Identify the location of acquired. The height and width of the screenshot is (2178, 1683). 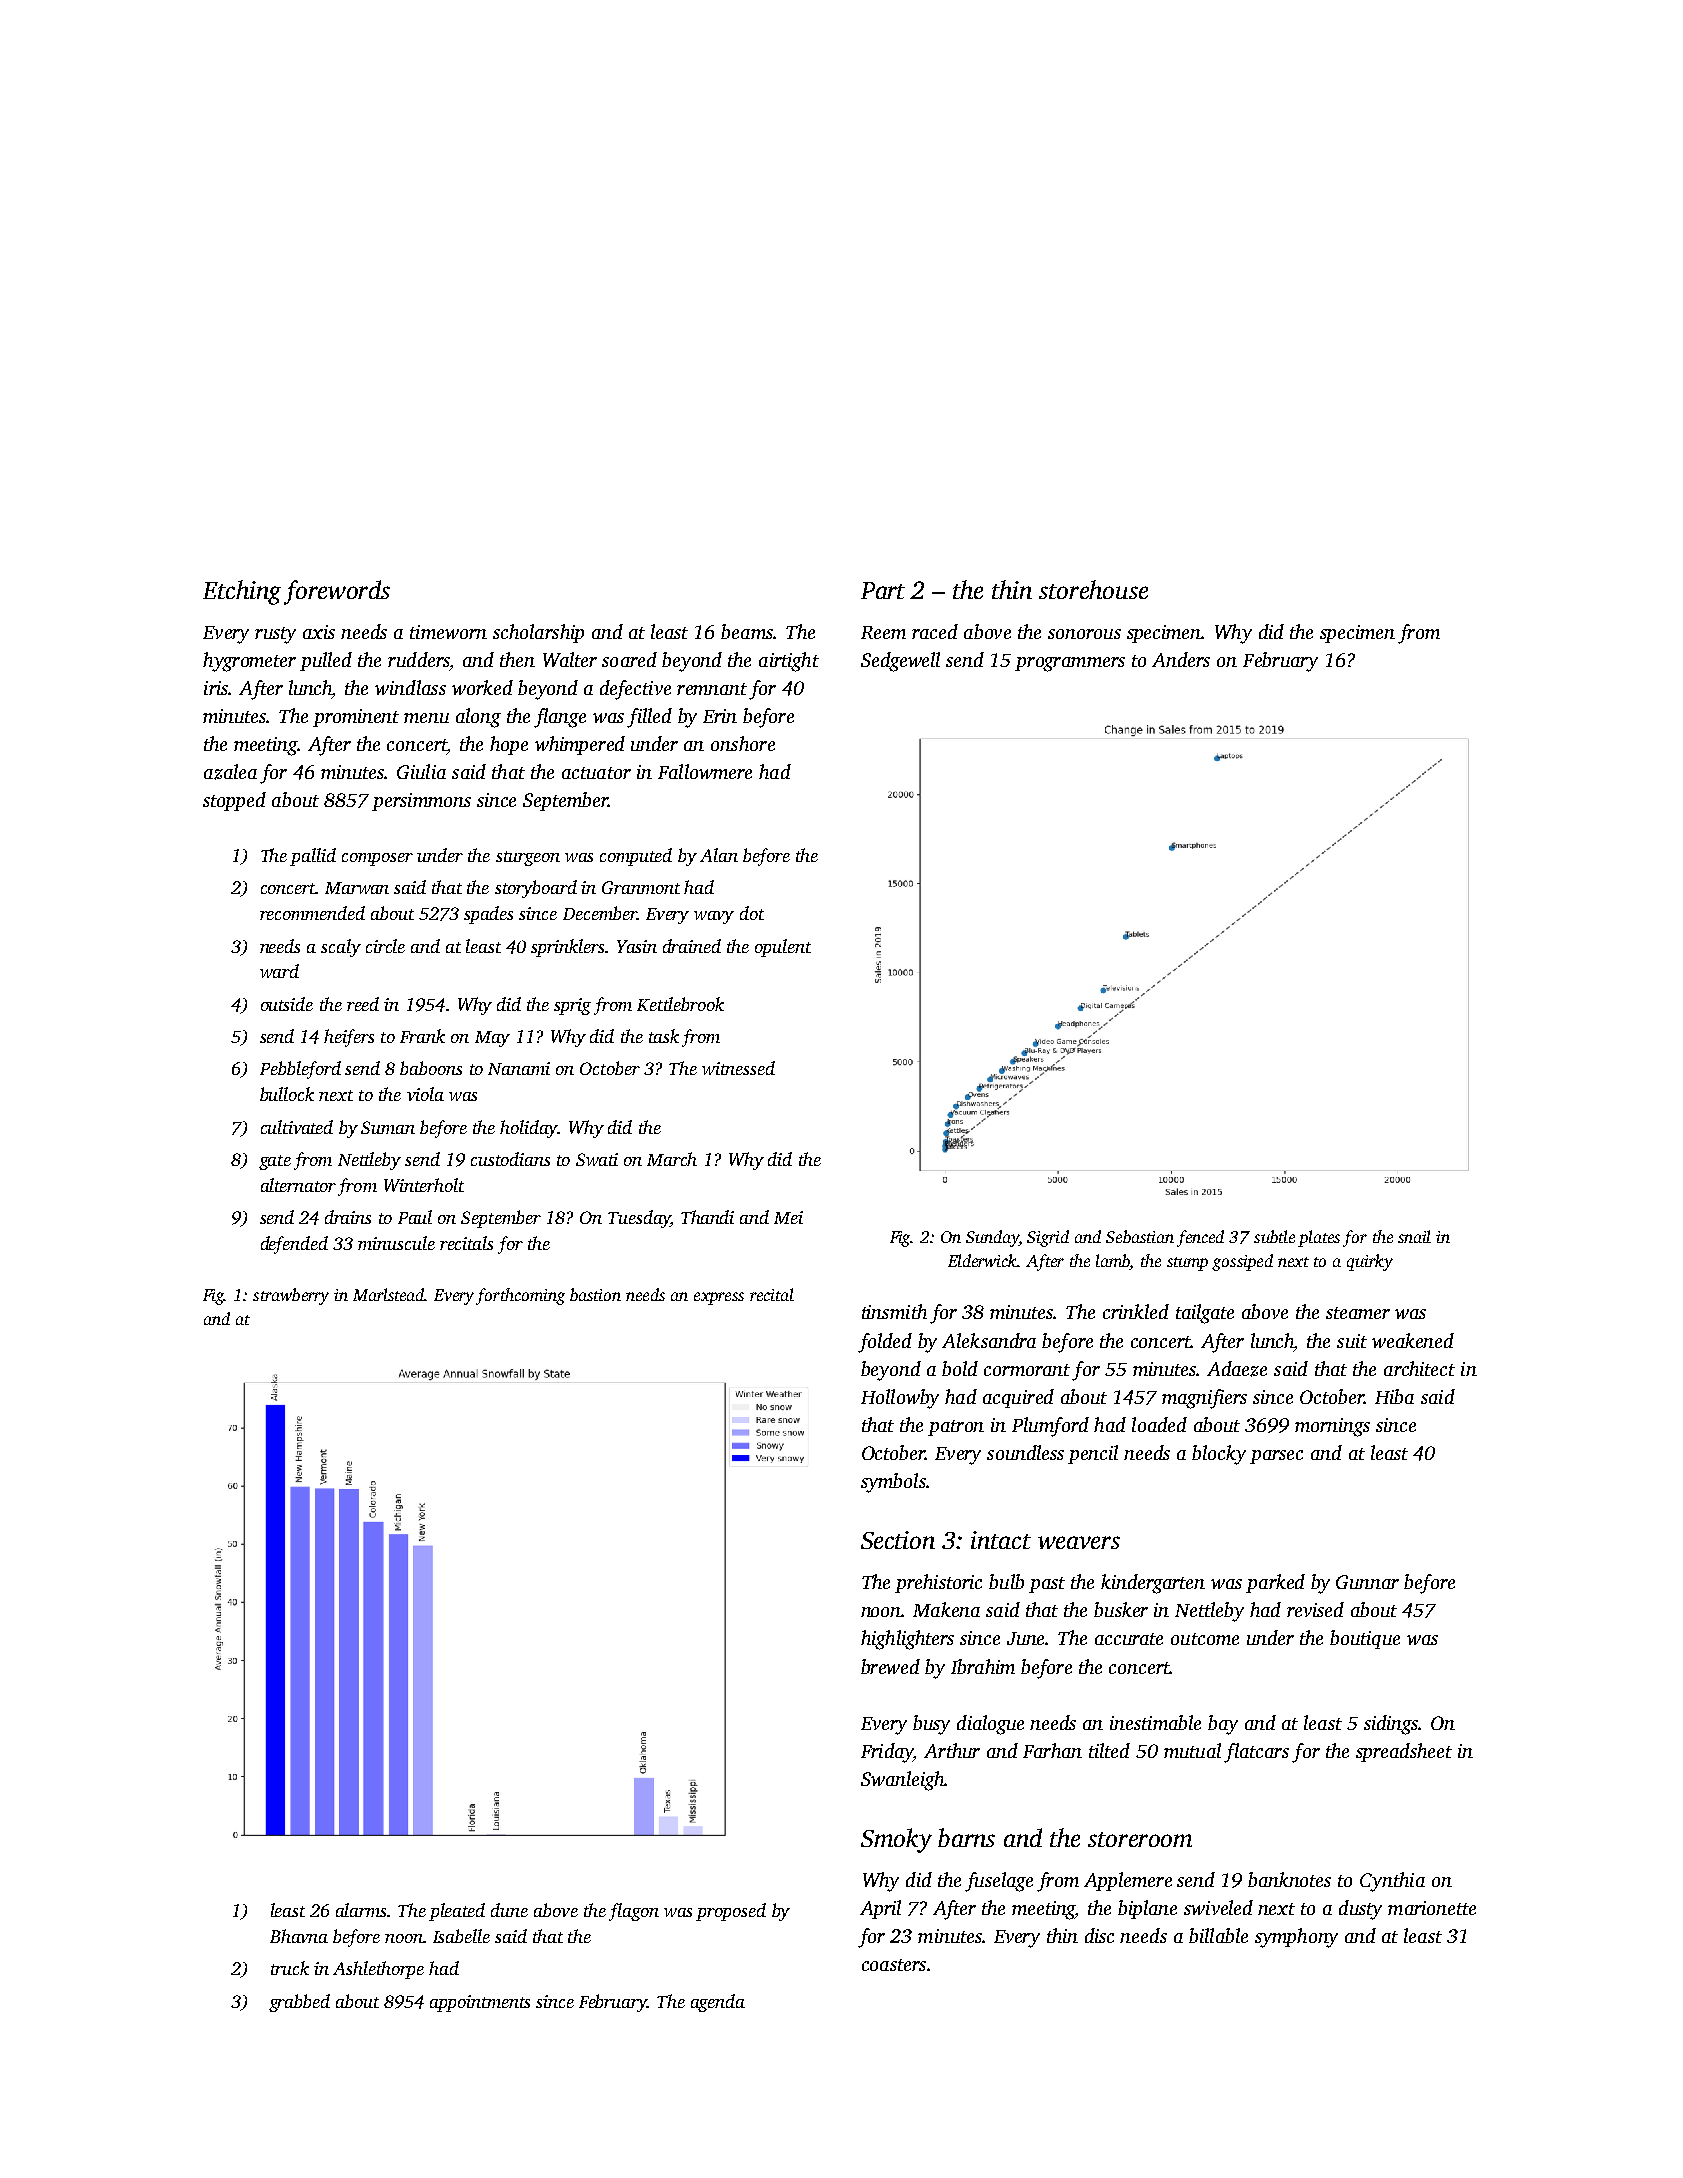
(1018, 1398).
